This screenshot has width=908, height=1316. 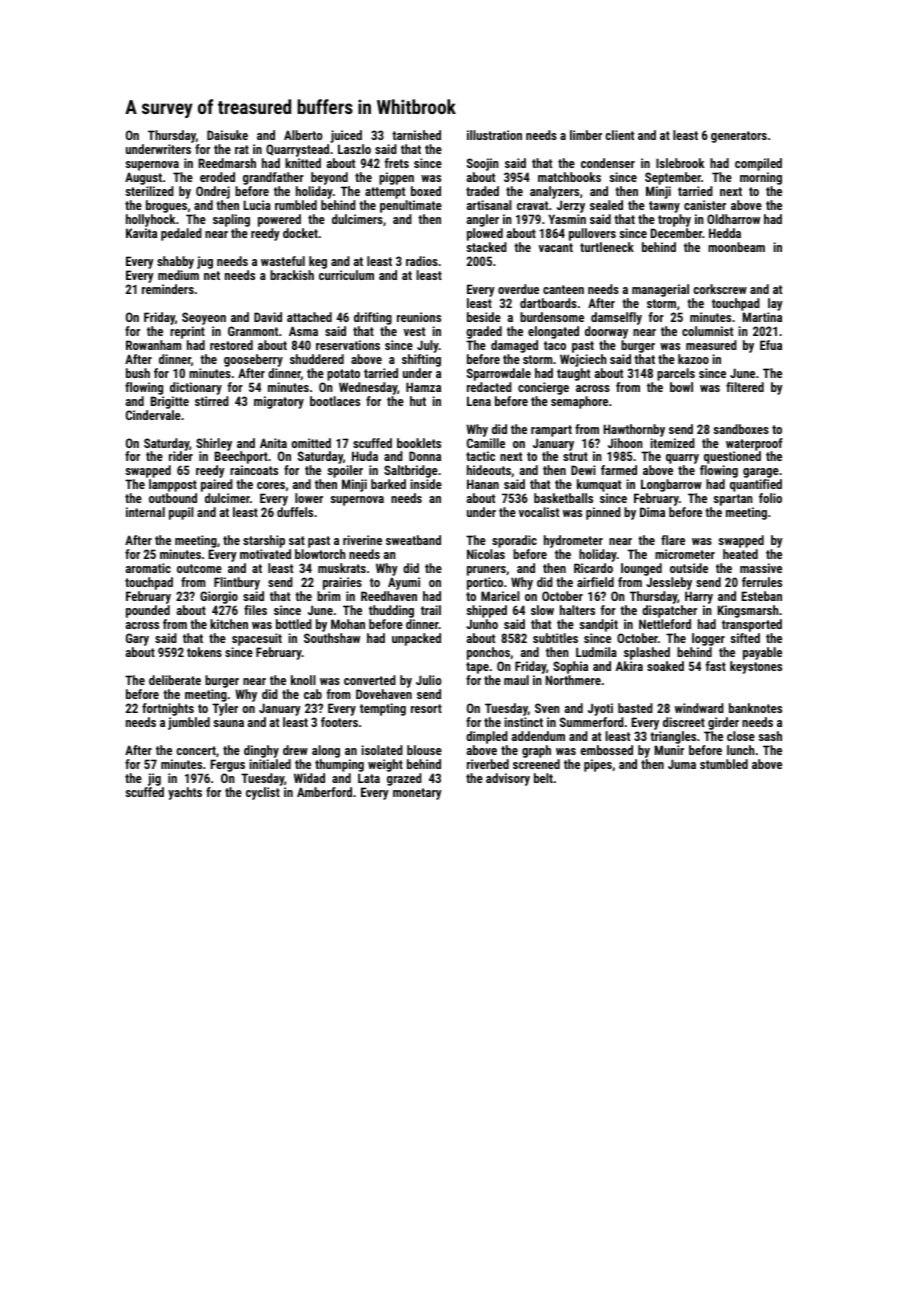 What do you see at coordinates (532, 205) in the screenshot?
I see `cravat` at bounding box center [532, 205].
